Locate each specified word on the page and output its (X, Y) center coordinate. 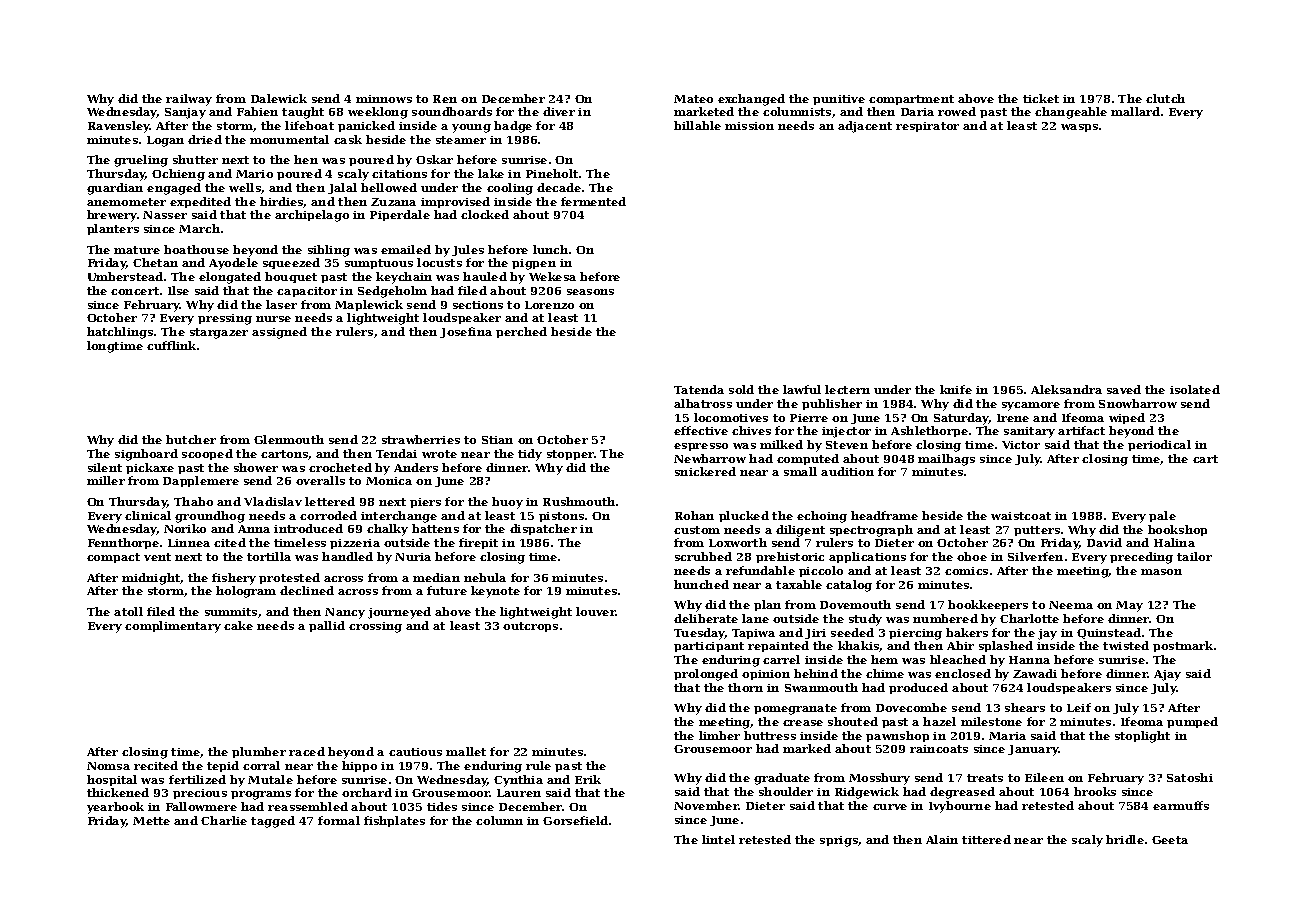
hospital (112, 780)
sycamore (1031, 406)
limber (719, 735)
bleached (958, 659)
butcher (191, 439)
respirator (927, 127)
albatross (703, 403)
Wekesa (552, 276)
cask (348, 139)
